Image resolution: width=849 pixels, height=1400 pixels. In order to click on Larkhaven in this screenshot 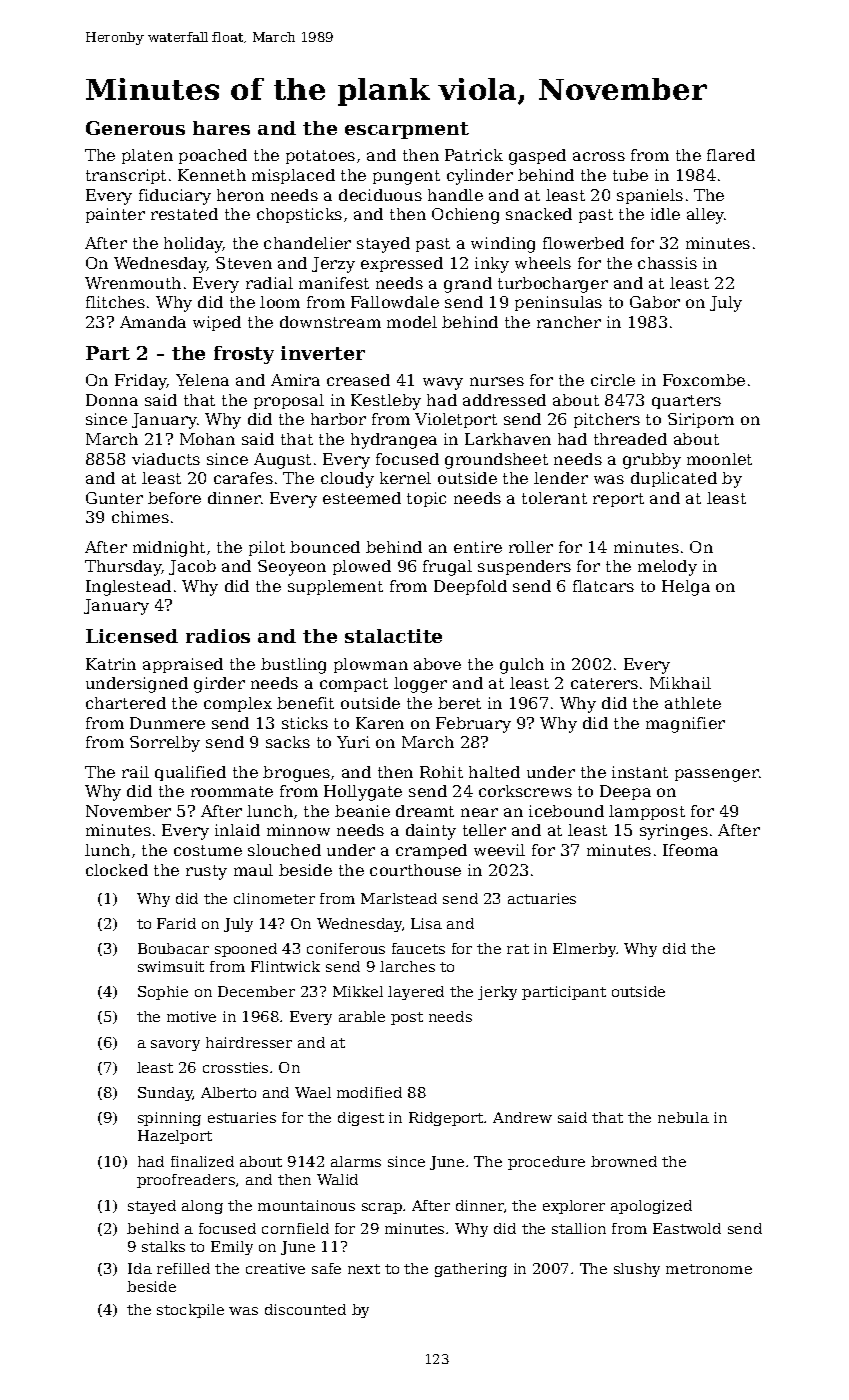, I will do `click(508, 439)`.
